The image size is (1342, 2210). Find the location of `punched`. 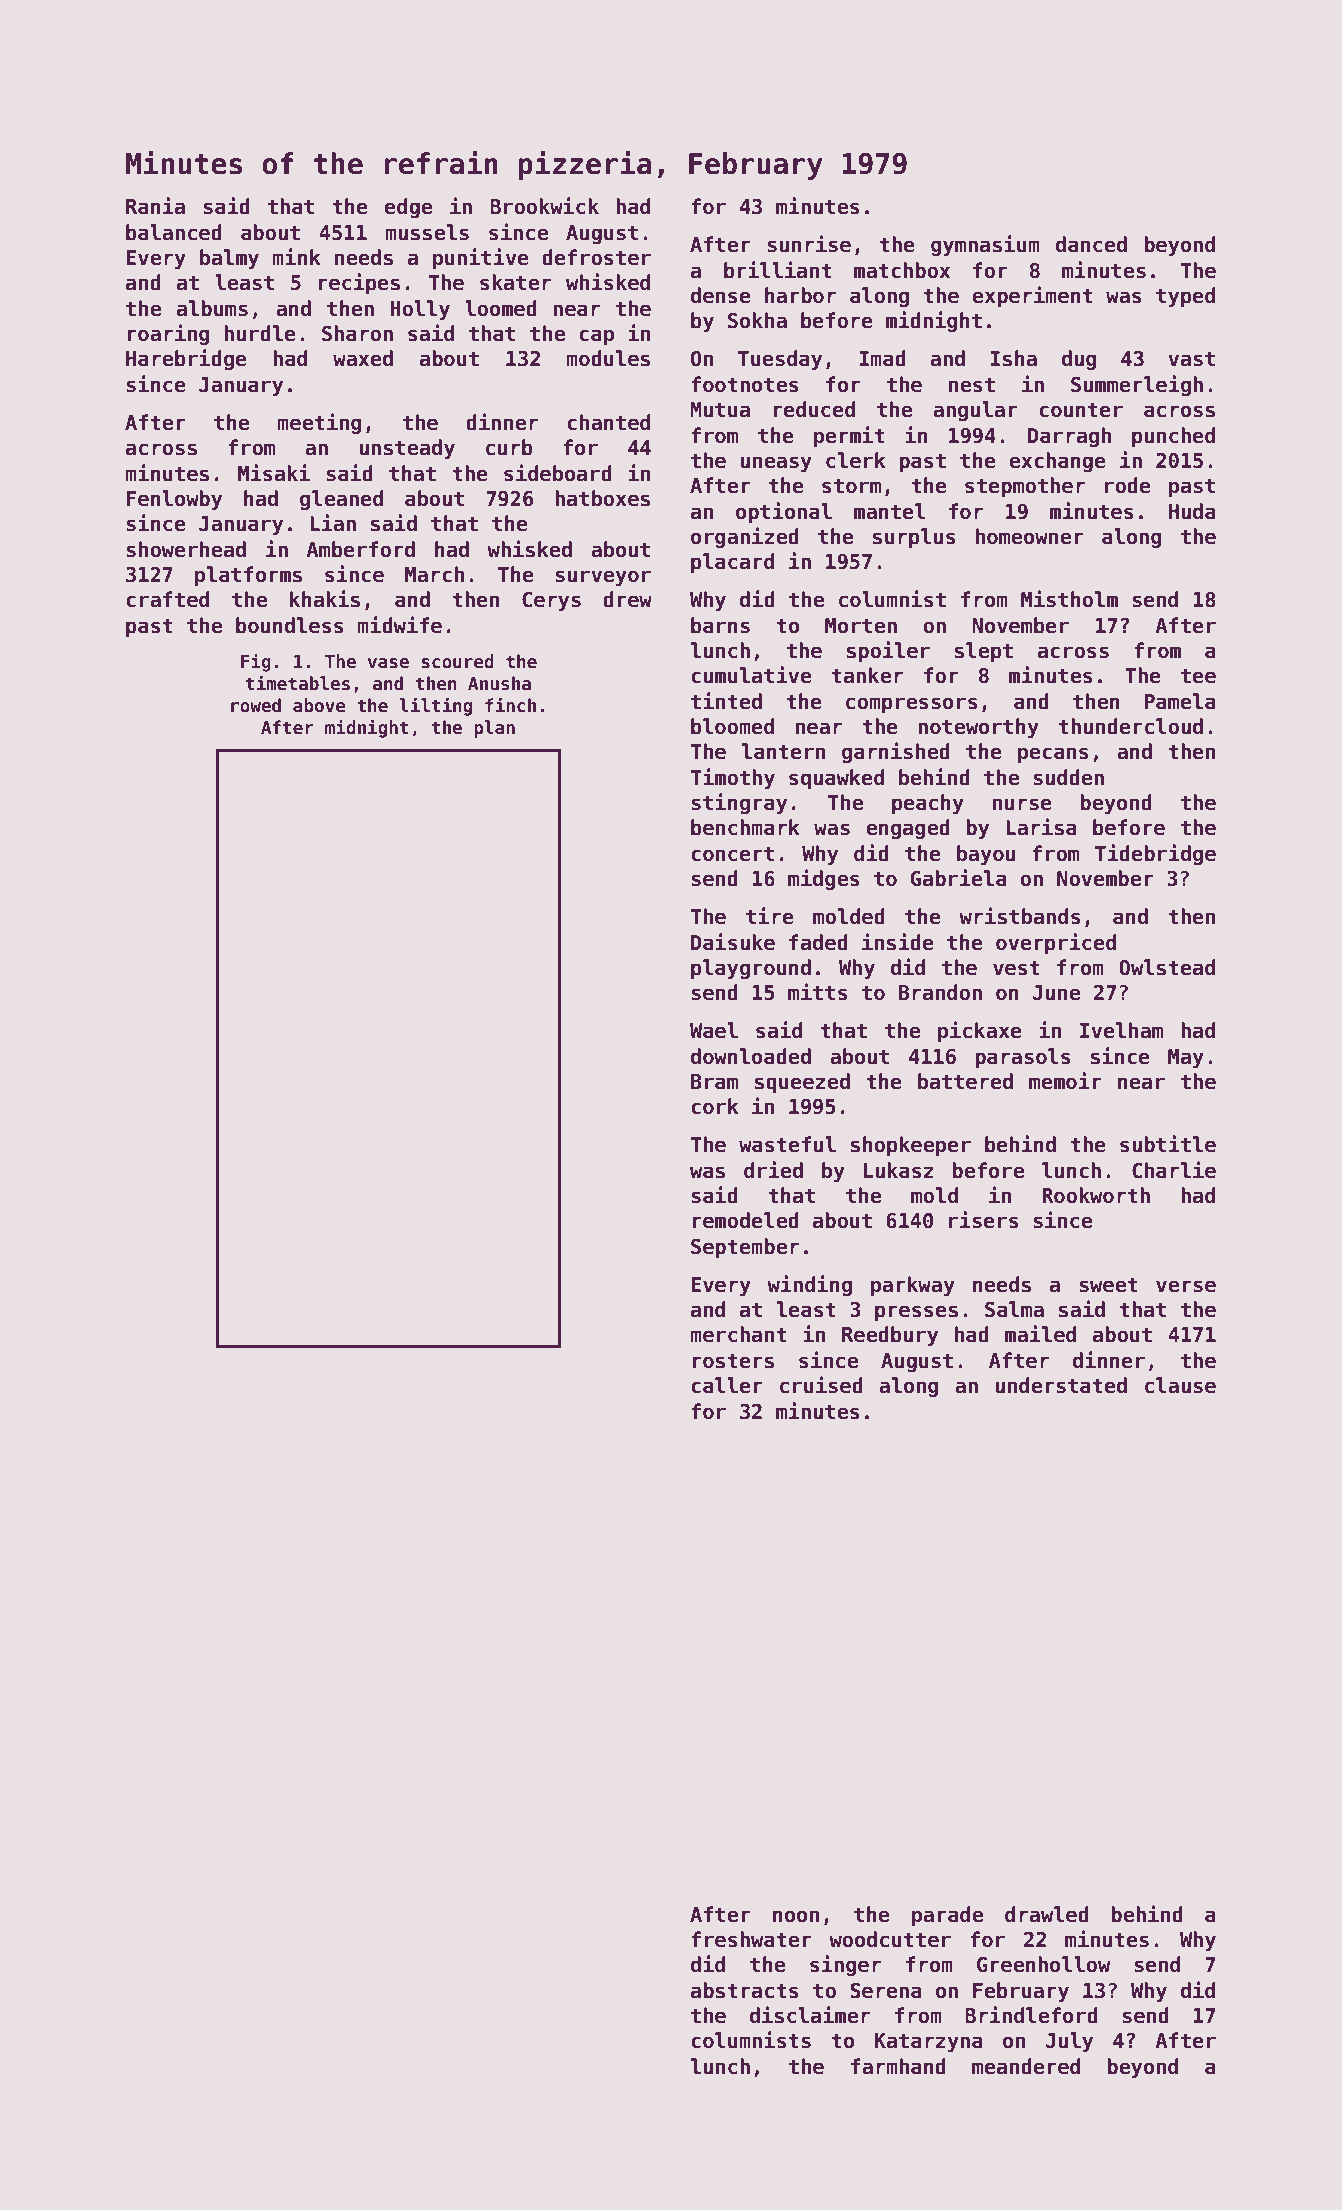

punched is located at coordinates (1173, 437).
